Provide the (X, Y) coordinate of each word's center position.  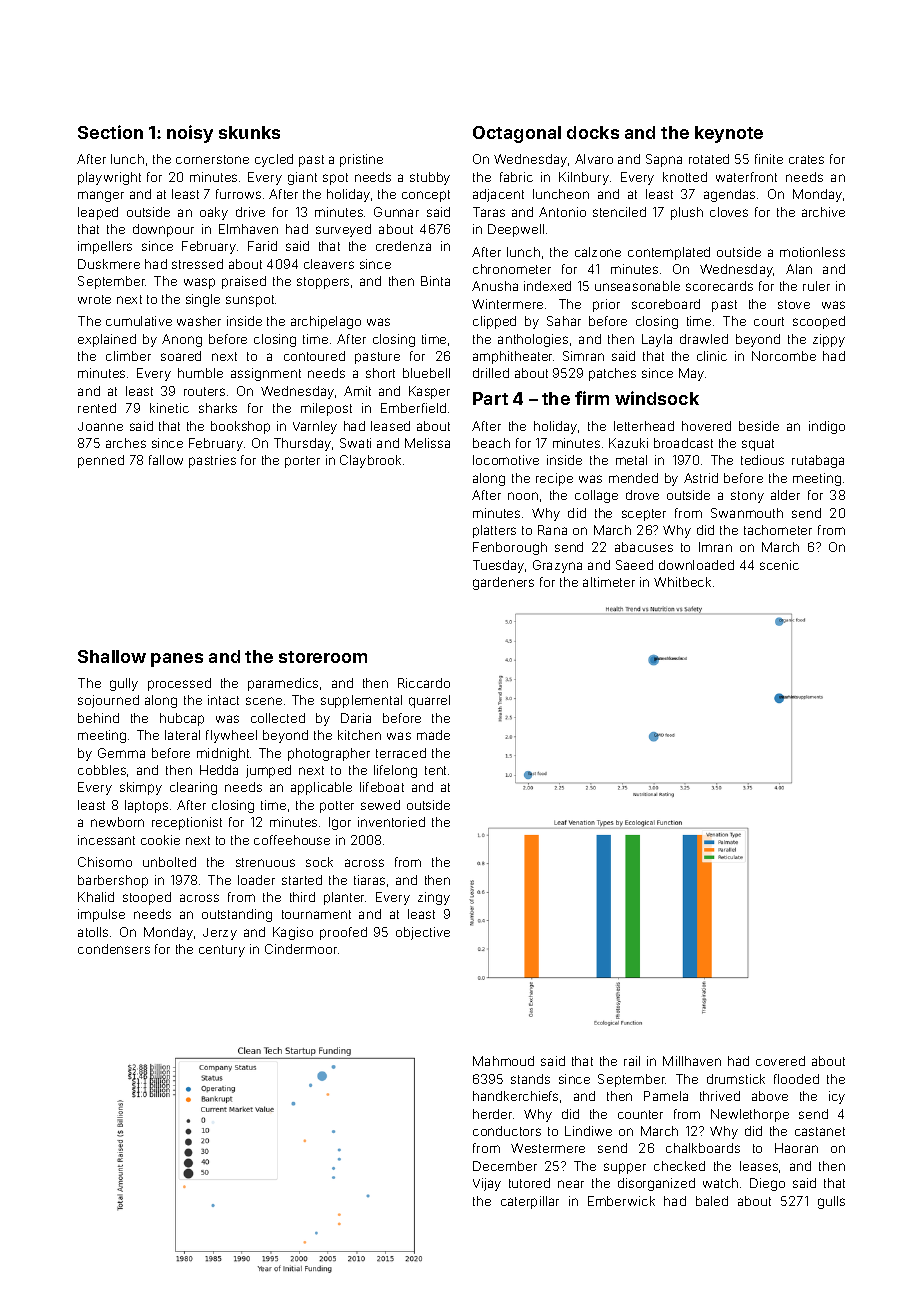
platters (494, 531)
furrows (238, 194)
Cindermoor (301, 949)
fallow (166, 460)
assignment (266, 374)
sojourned (108, 701)
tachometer (778, 530)
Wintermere (507, 304)
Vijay (487, 1184)
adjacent (498, 195)
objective (423, 933)
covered (780, 1061)
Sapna (664, 160)
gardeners (503, 583)
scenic (779, 565)
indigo (827, 427)
